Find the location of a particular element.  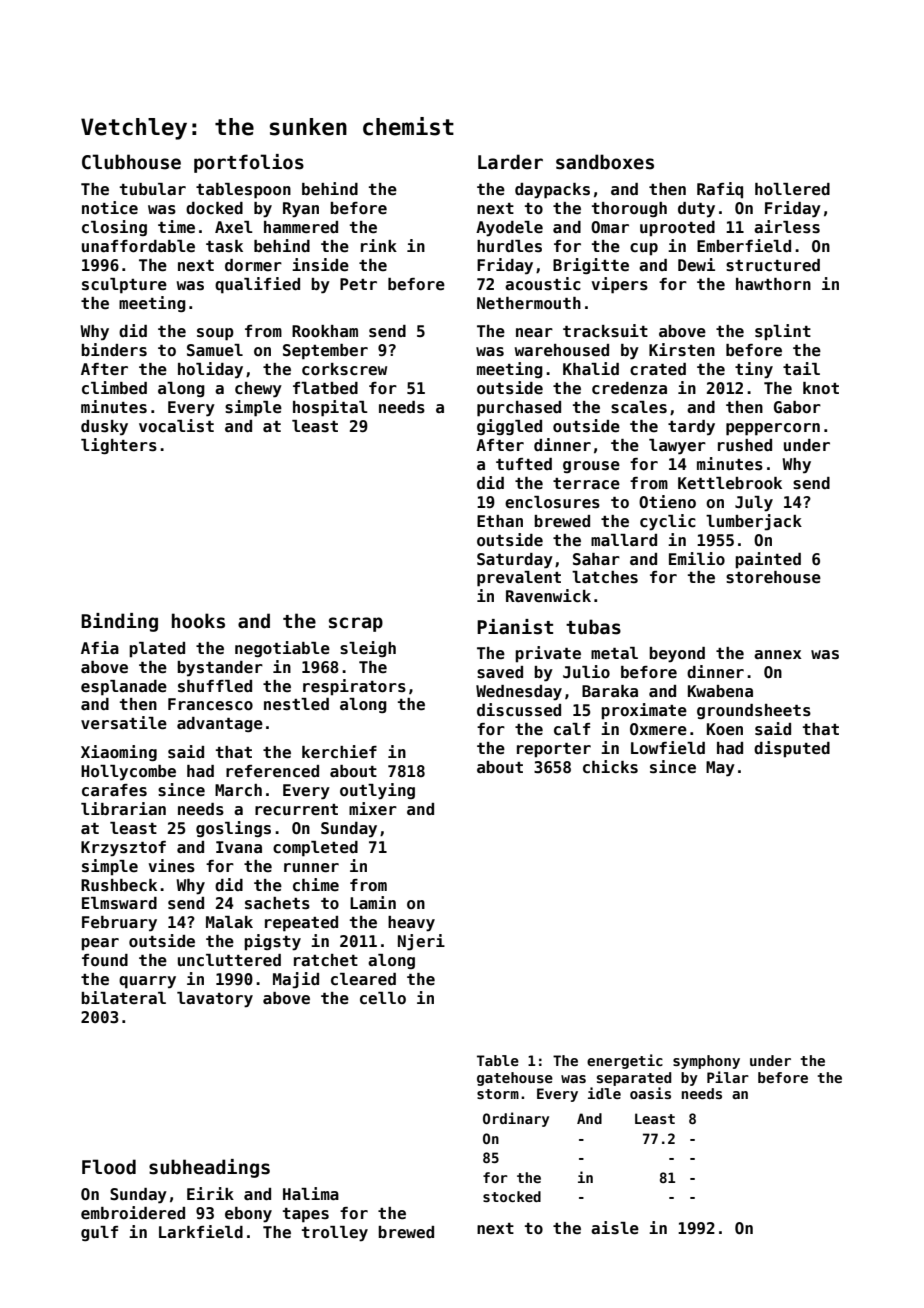

Rafiq is located at coordinates (720, 190).
